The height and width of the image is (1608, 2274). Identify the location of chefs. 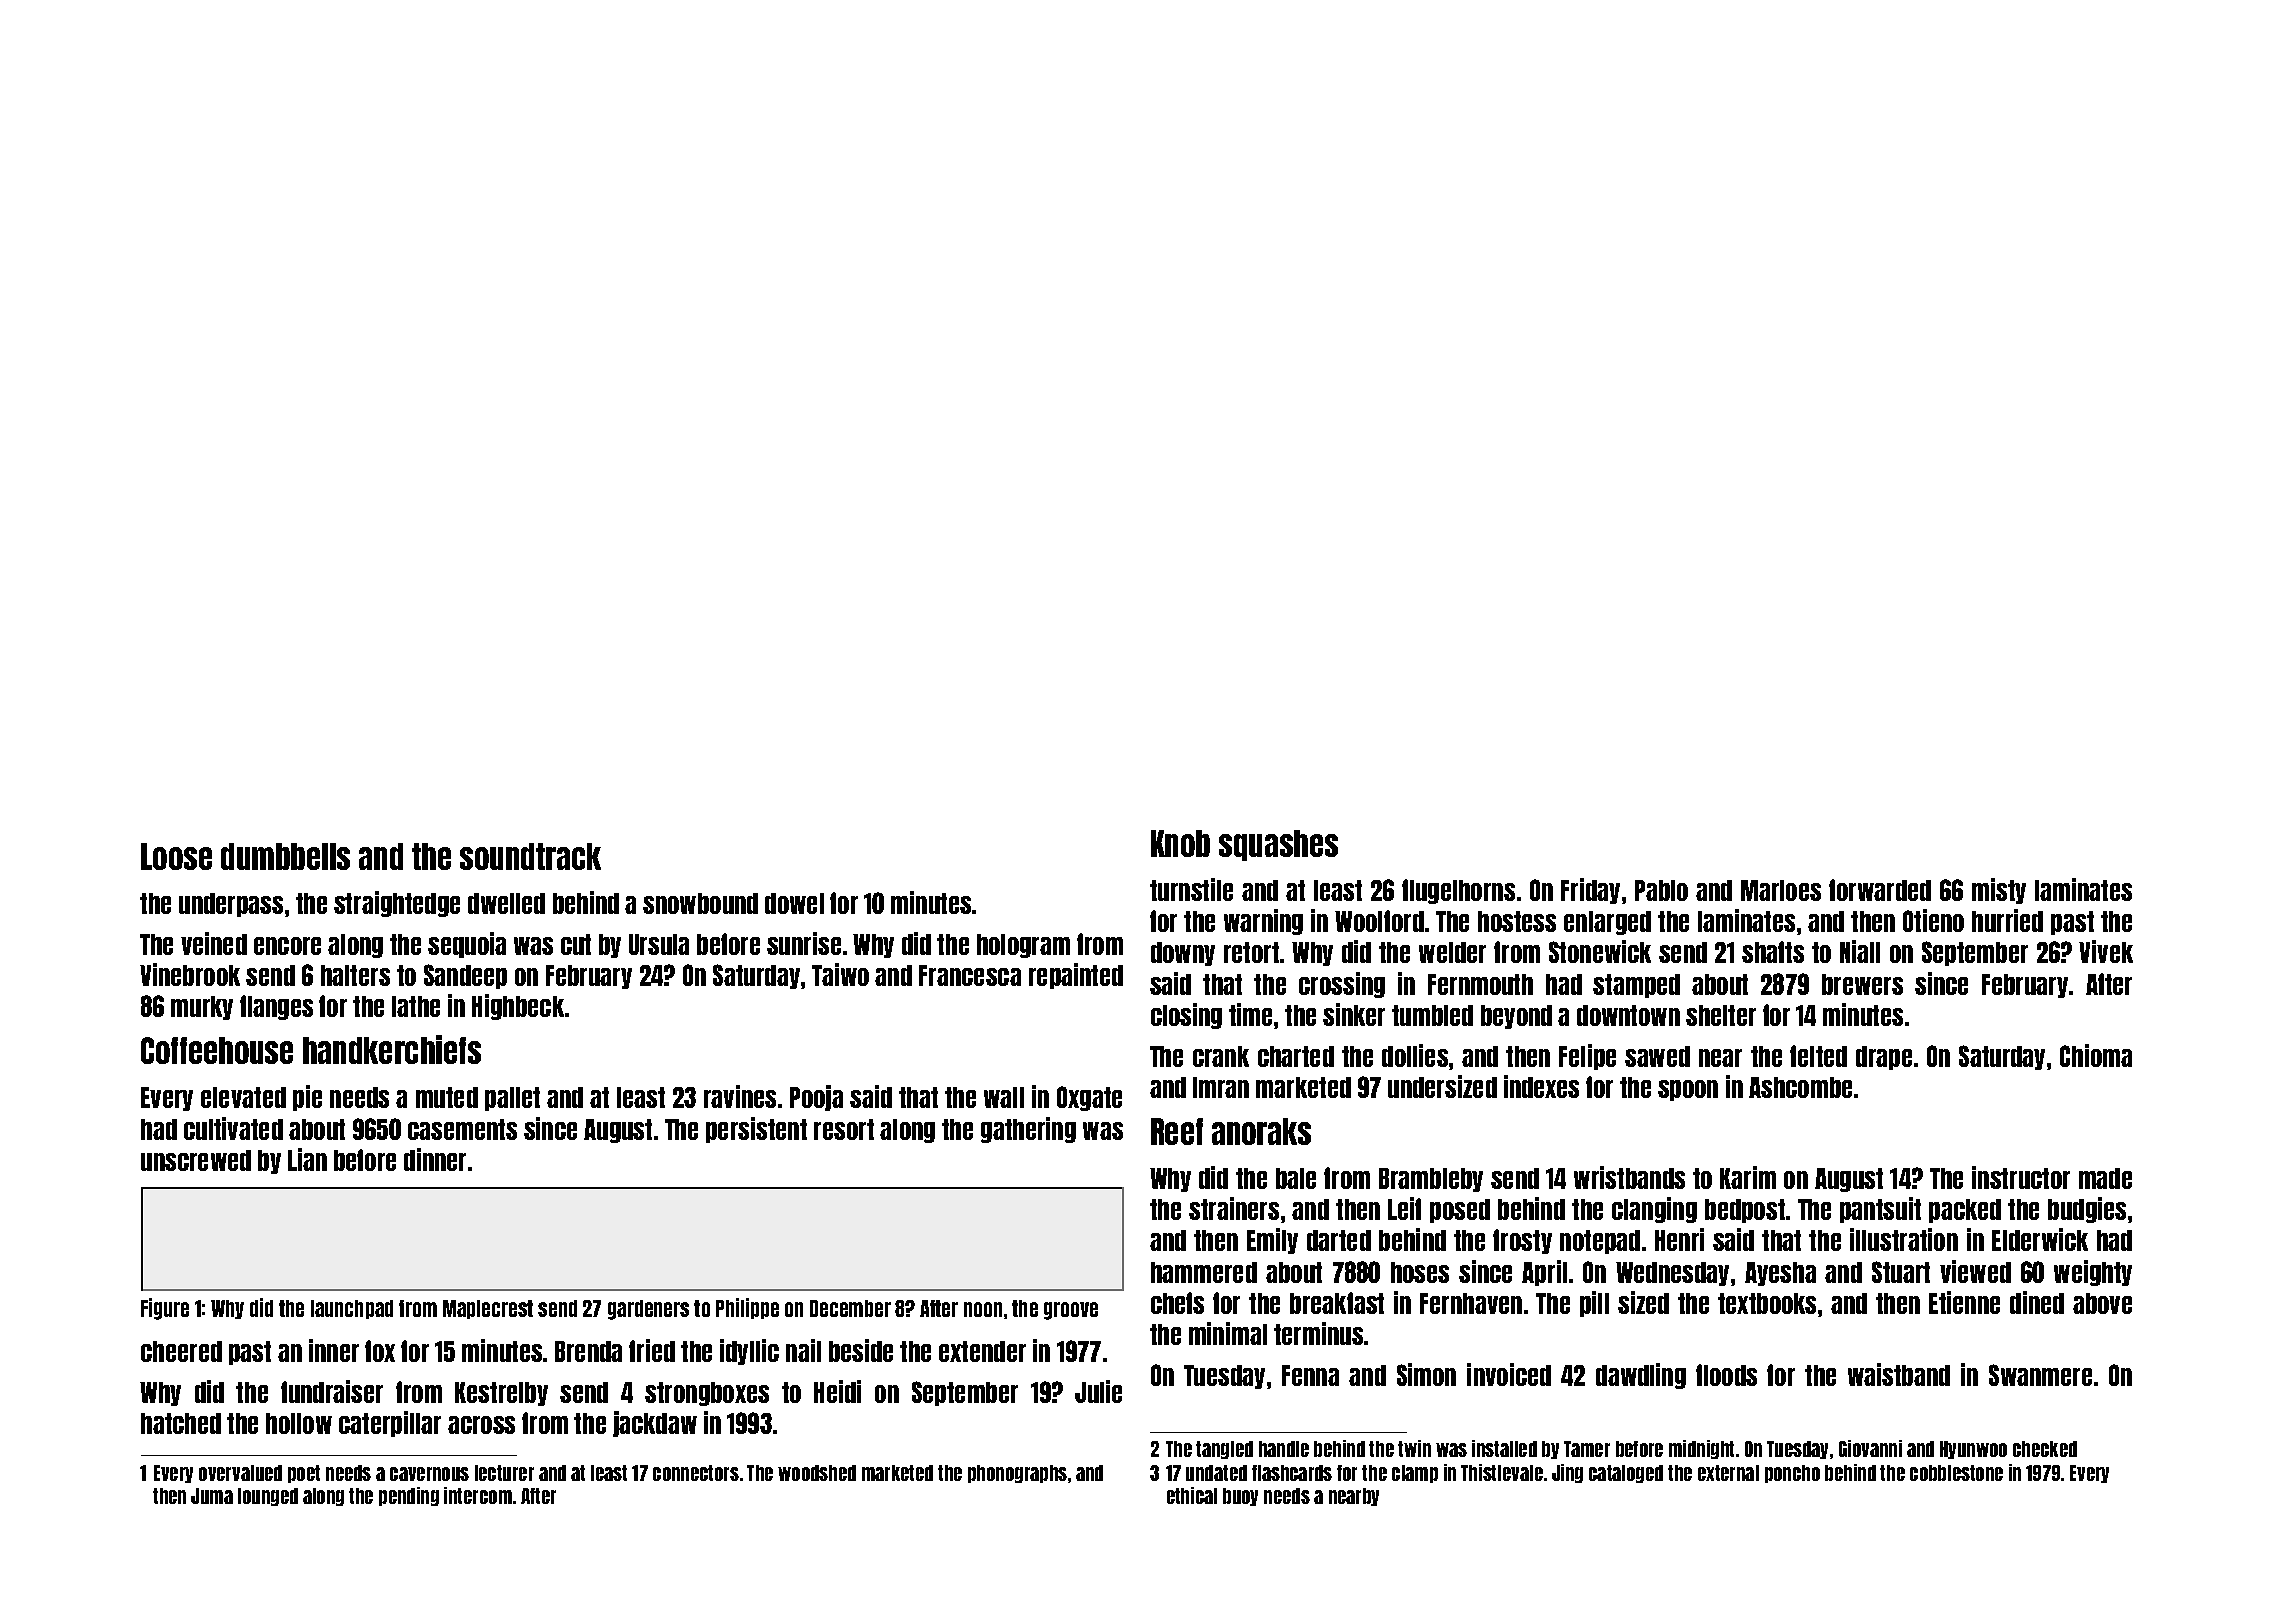
(1177, 1303).
